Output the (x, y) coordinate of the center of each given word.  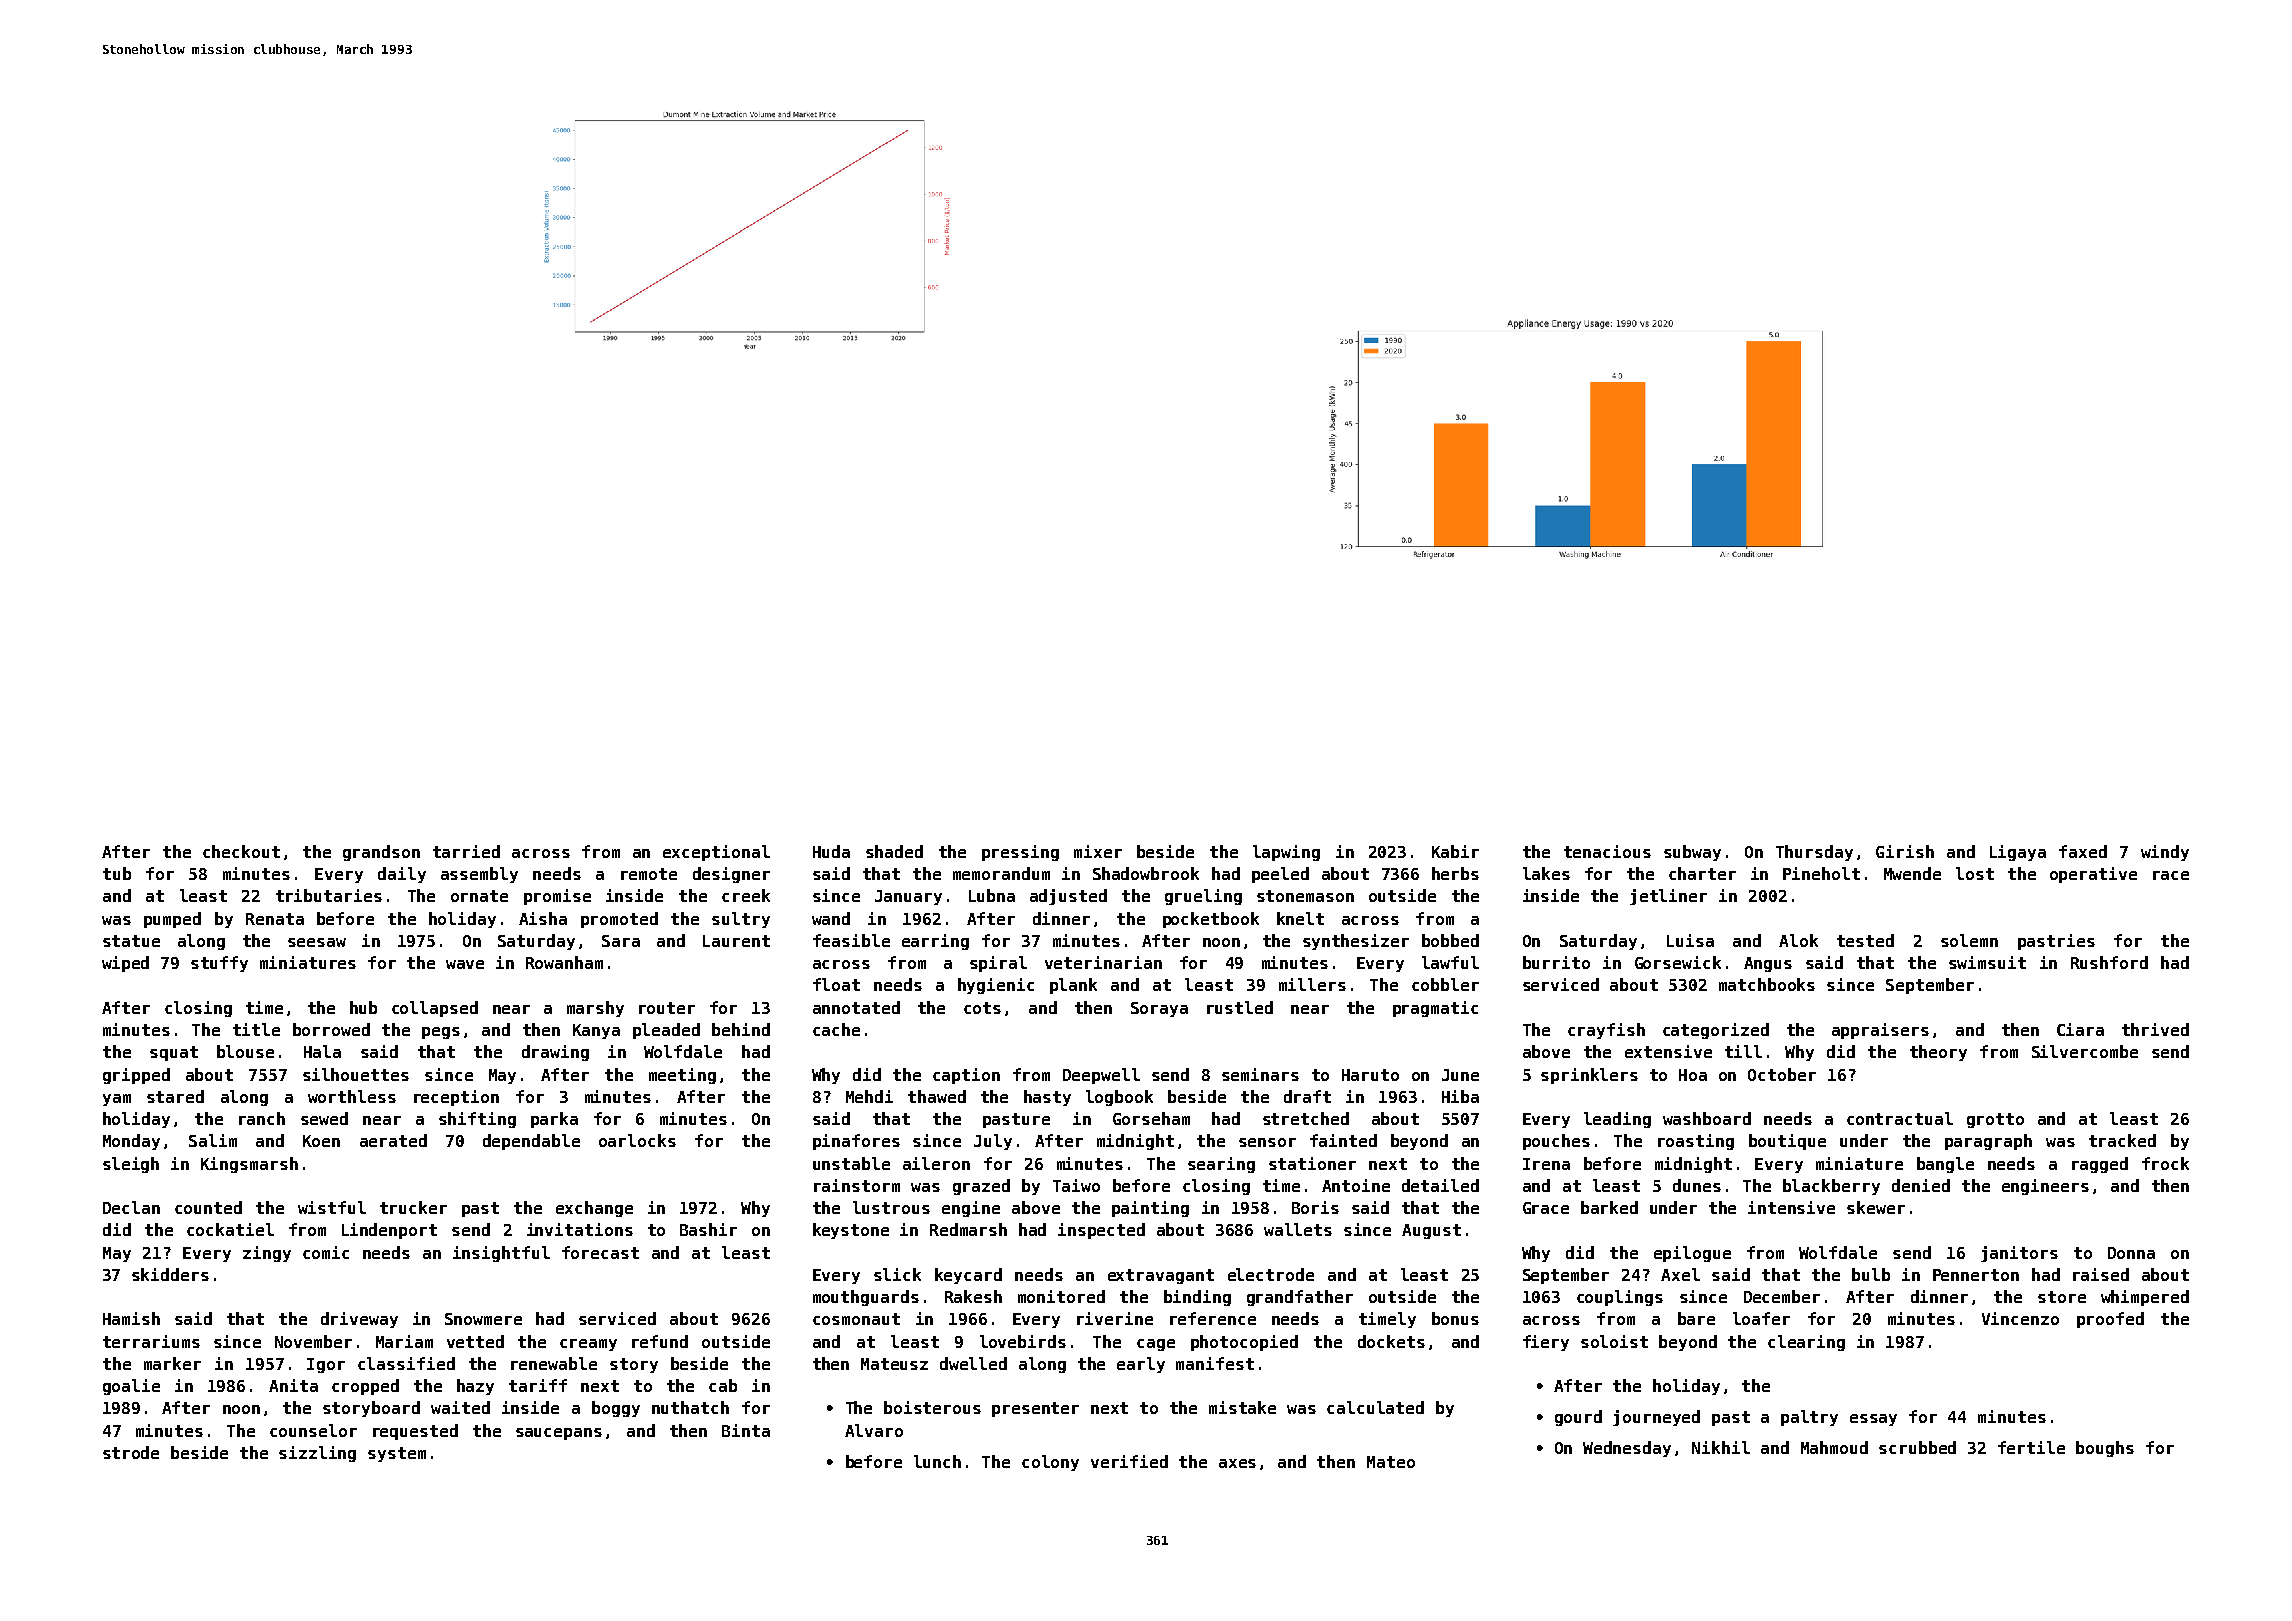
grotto (1995, 1120)
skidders (170, 1274)
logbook (1119, 1098)
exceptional (716, 853)
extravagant (1161, 1276)
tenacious (1607, 851)
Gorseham (1151, 1118)
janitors (2019, 1254)
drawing (555, 1053)
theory (1938, 1053)
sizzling (317, 1454)
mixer (1098, 851)
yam (117, 1100)
